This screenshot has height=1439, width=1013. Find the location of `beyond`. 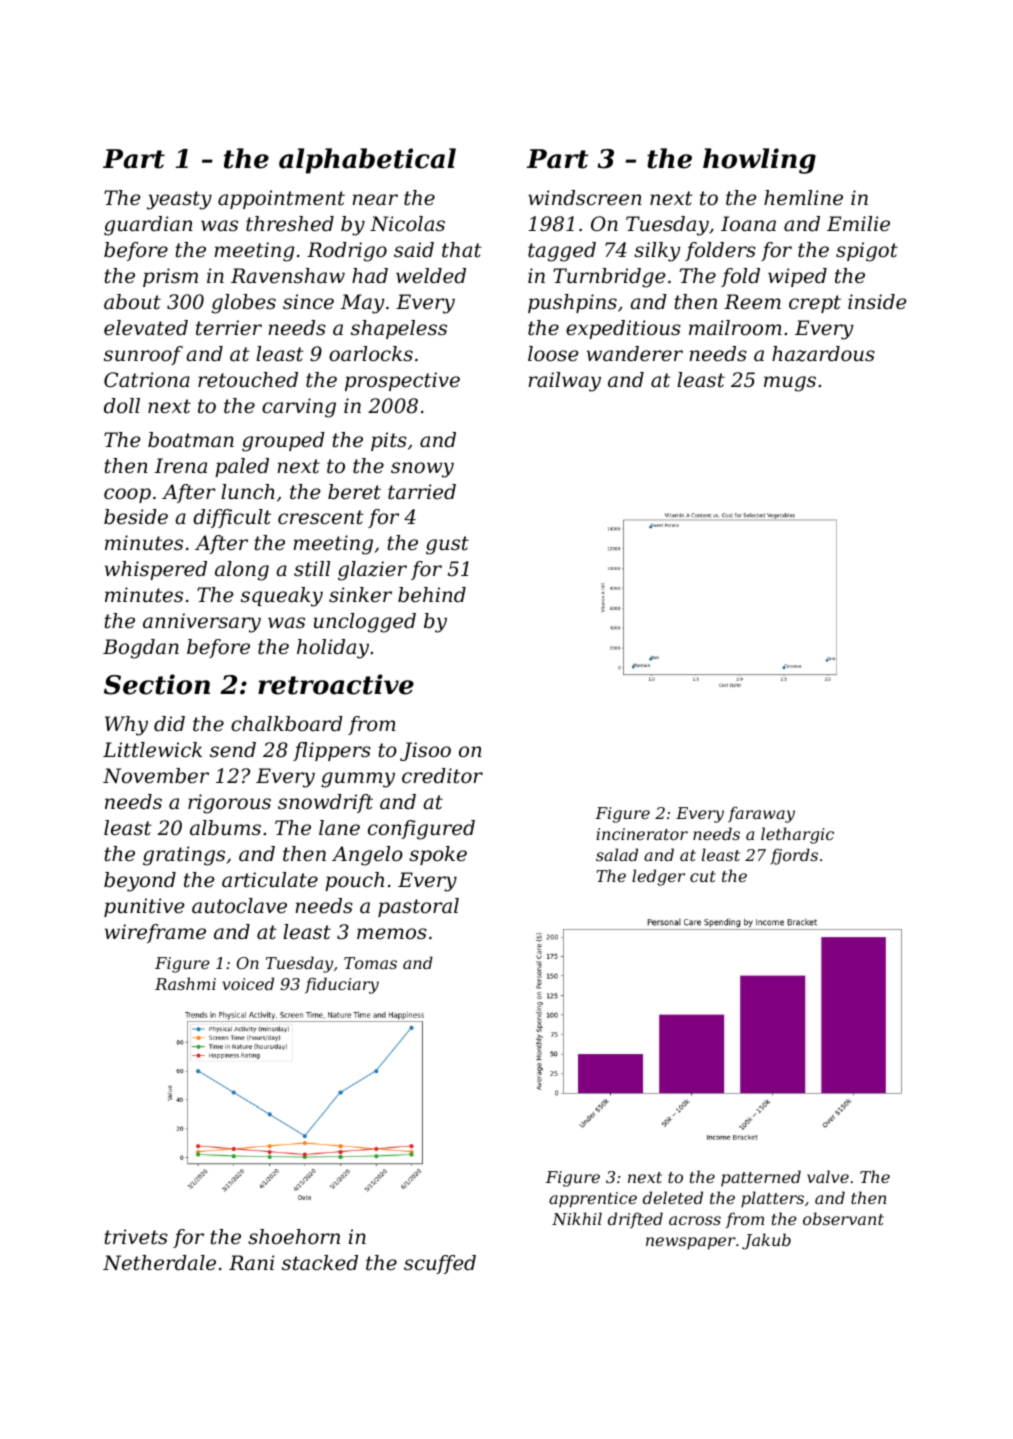

beyond is located at coordinates (140, 882).
